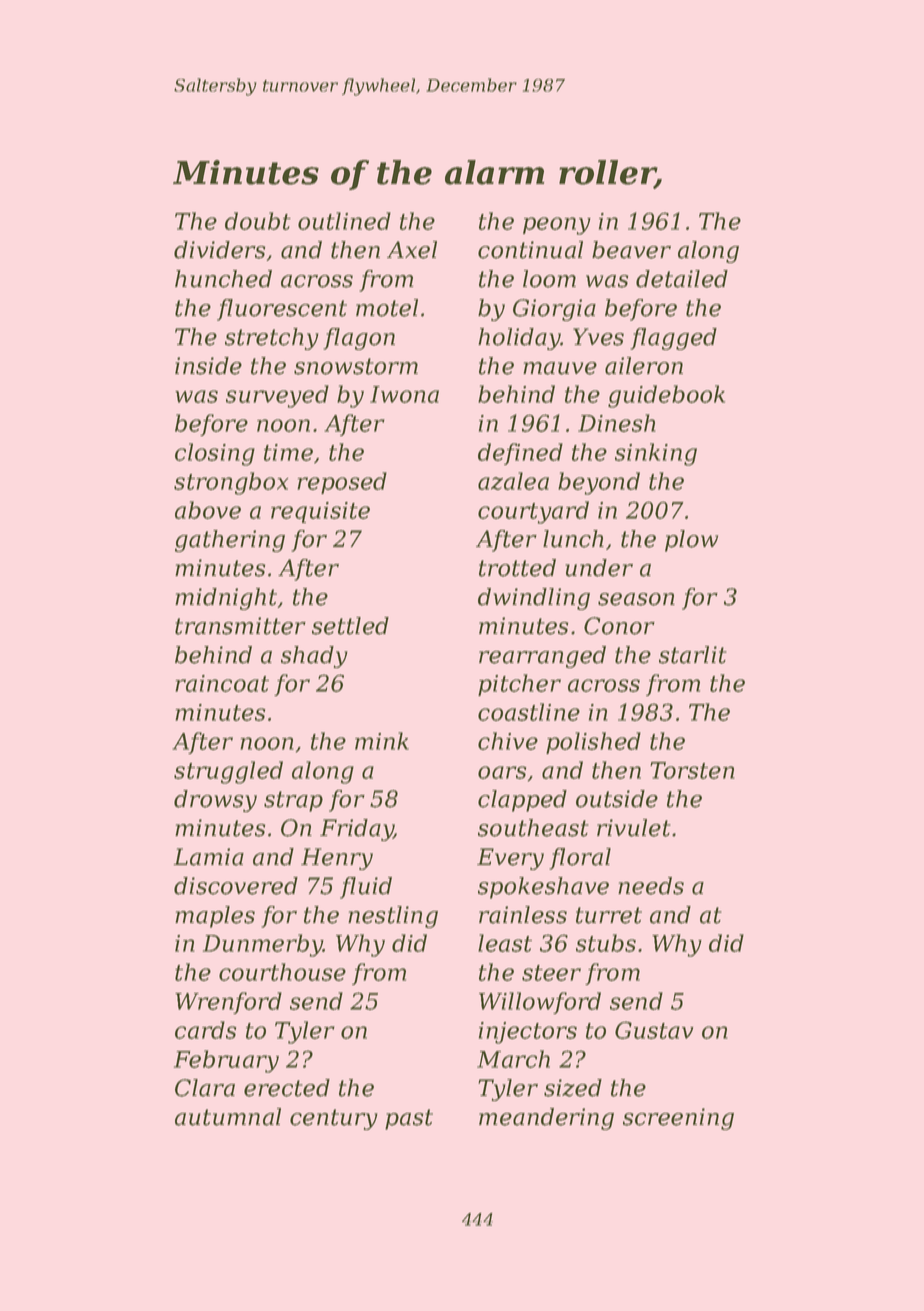  What do you see at coordinates (631, 250) in the page?
I see `beaver` at bounding box center [631, 250].
